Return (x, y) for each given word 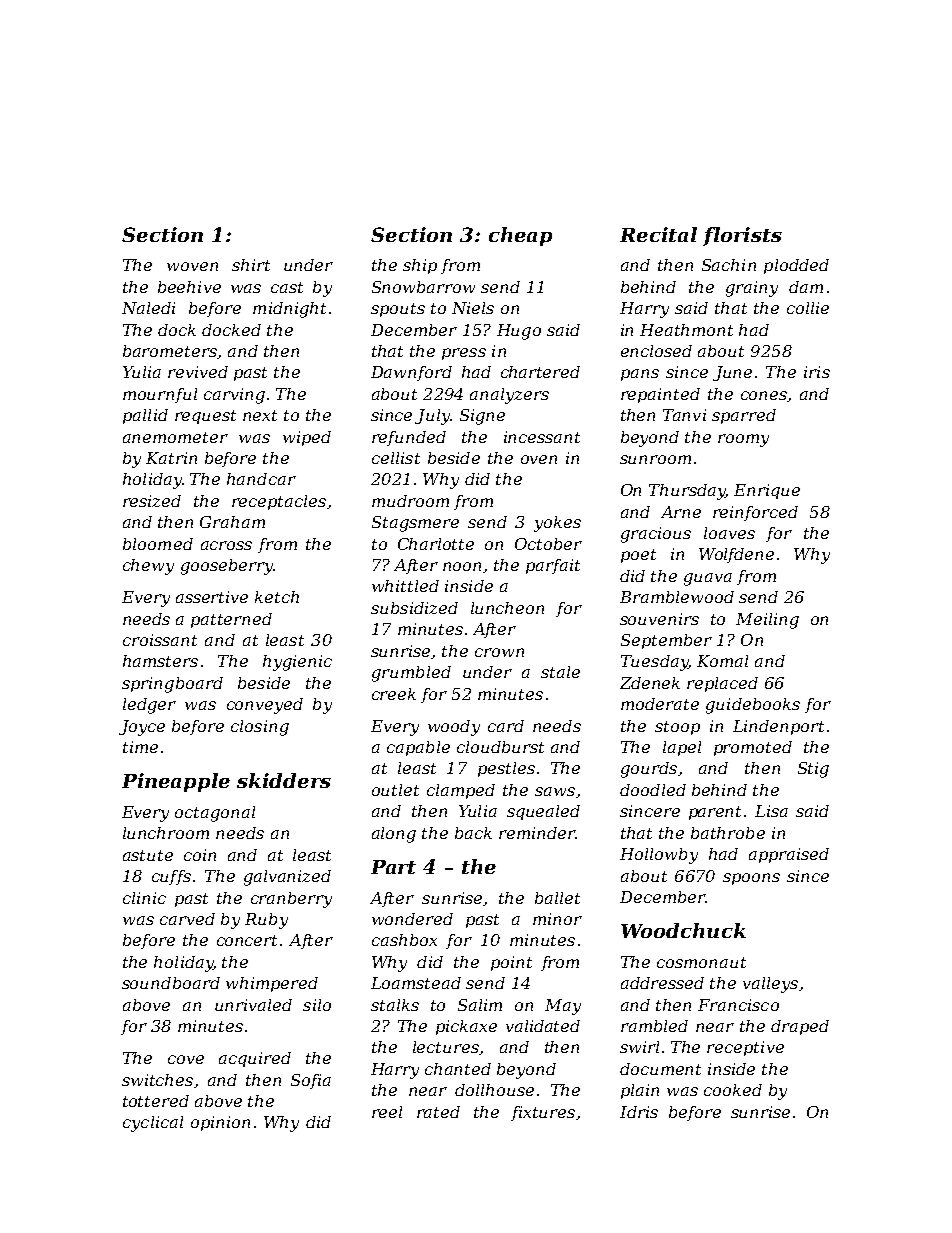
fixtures (543, 1113)
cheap (520, 236)
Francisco (738, 1005)
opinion (220, 1123)
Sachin (729, 265)
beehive (189, 287)
